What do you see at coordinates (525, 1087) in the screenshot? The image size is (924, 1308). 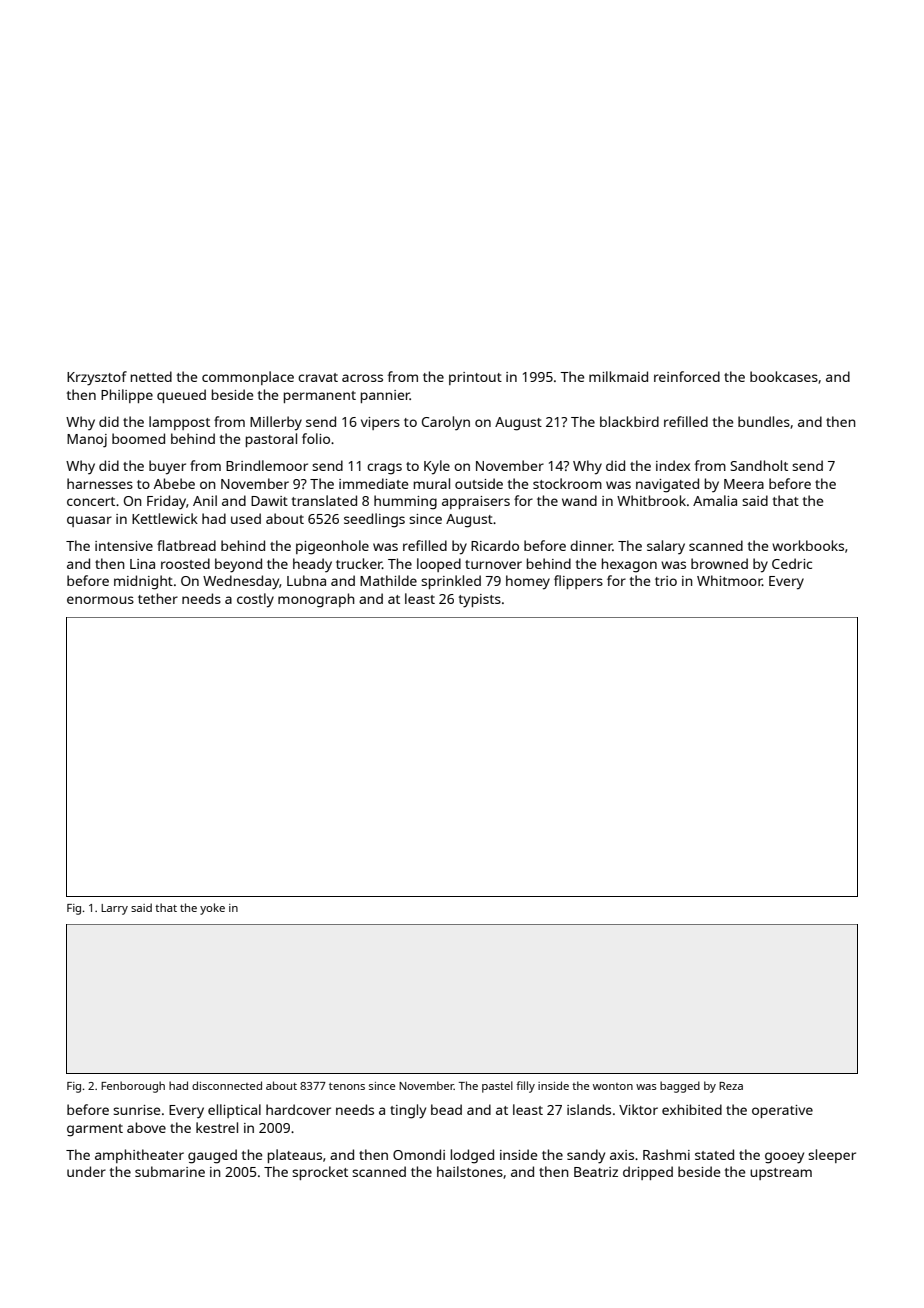 I see `filly` at bounding box center [525, 1087].
